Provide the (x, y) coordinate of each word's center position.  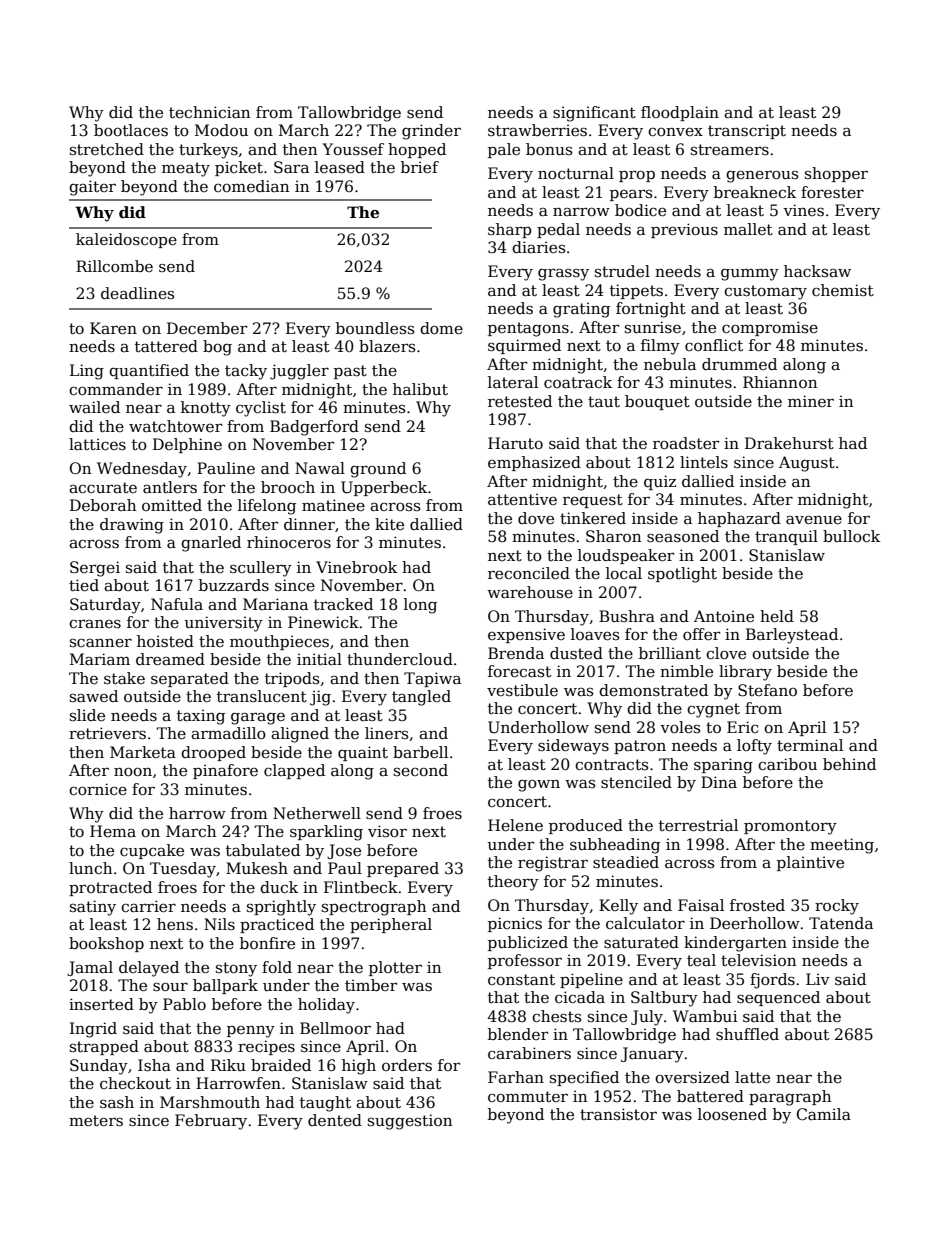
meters (96, 1121)
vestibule (522, 690)
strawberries (537, 130)
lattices (97, 444)
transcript (747, 131)
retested (520, 401)
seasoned (683, 536)
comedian (251, 186)
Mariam (100, 659)
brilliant (670, 653)
